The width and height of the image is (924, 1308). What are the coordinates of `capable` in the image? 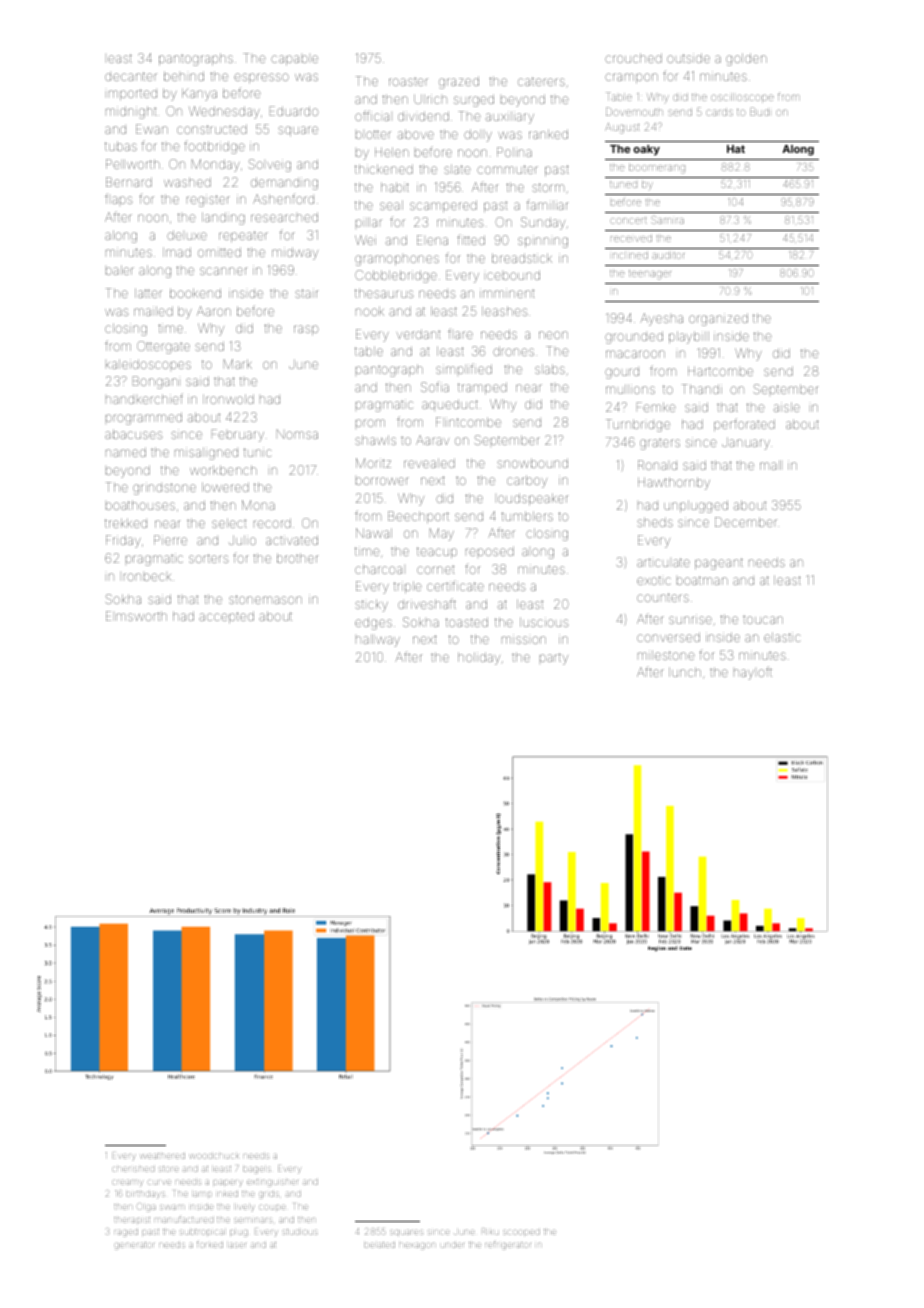 It's located at (294, 60).
